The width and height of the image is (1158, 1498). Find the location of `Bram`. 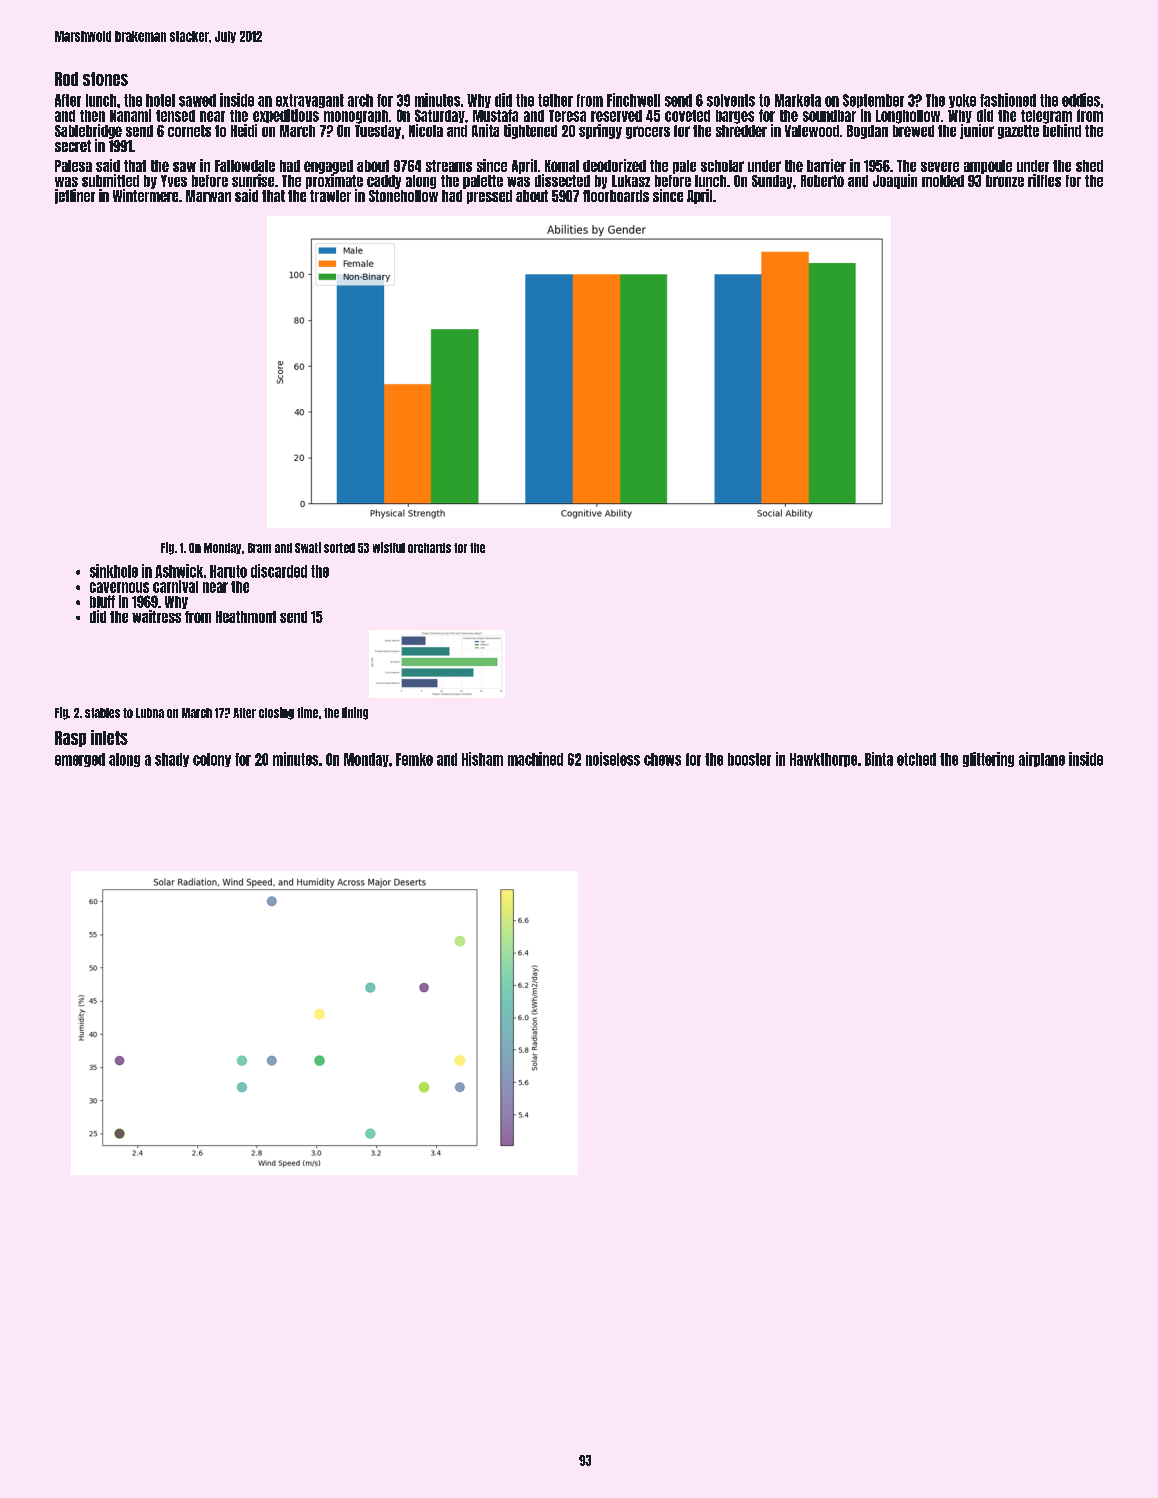

Bram is located at coordinates (259, 548).
